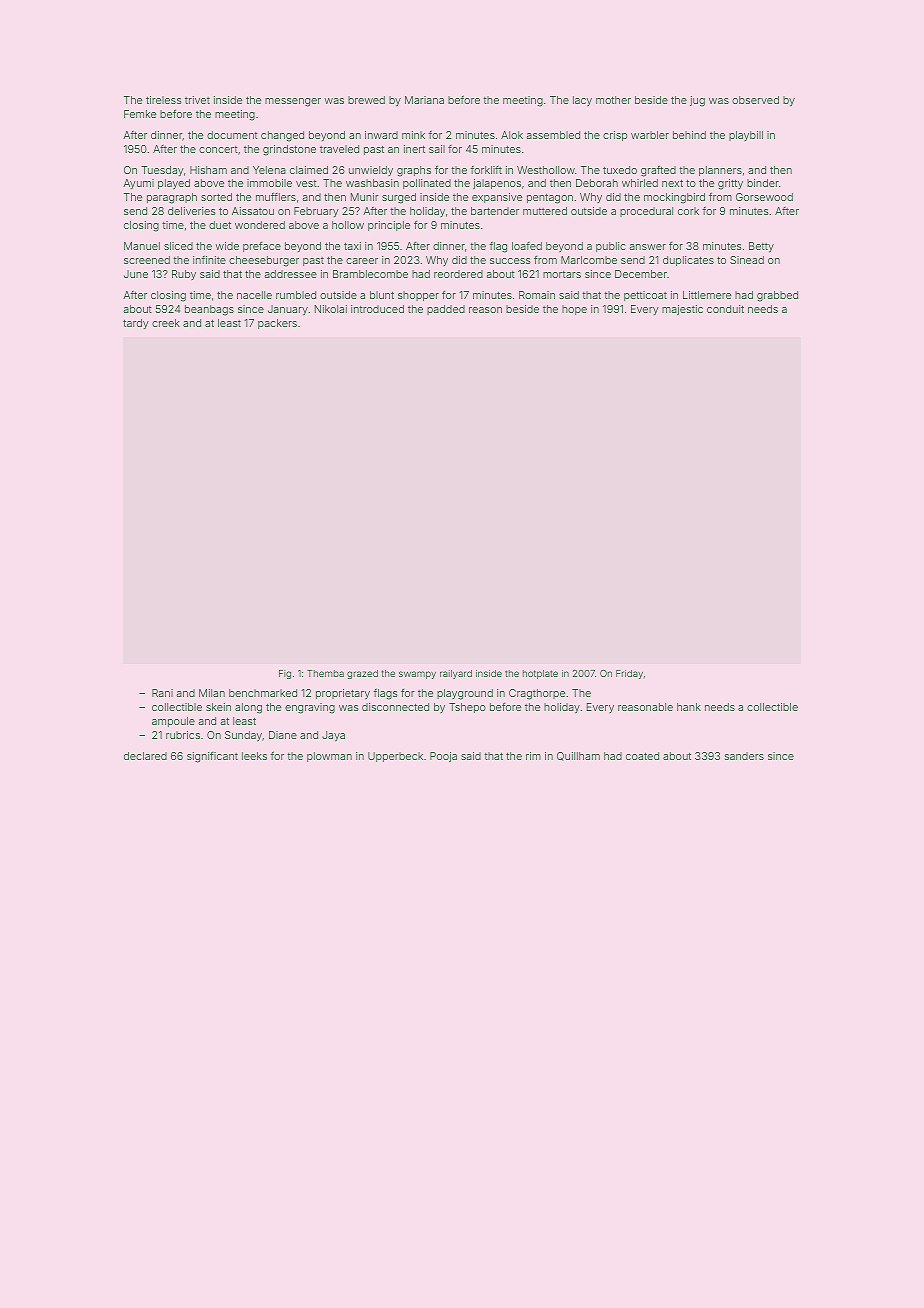 The image size is (924, 1308). What do you see at coordinates (629, 674) in the screenshot?
I see `Friday` at bounding box center [629, 674].
